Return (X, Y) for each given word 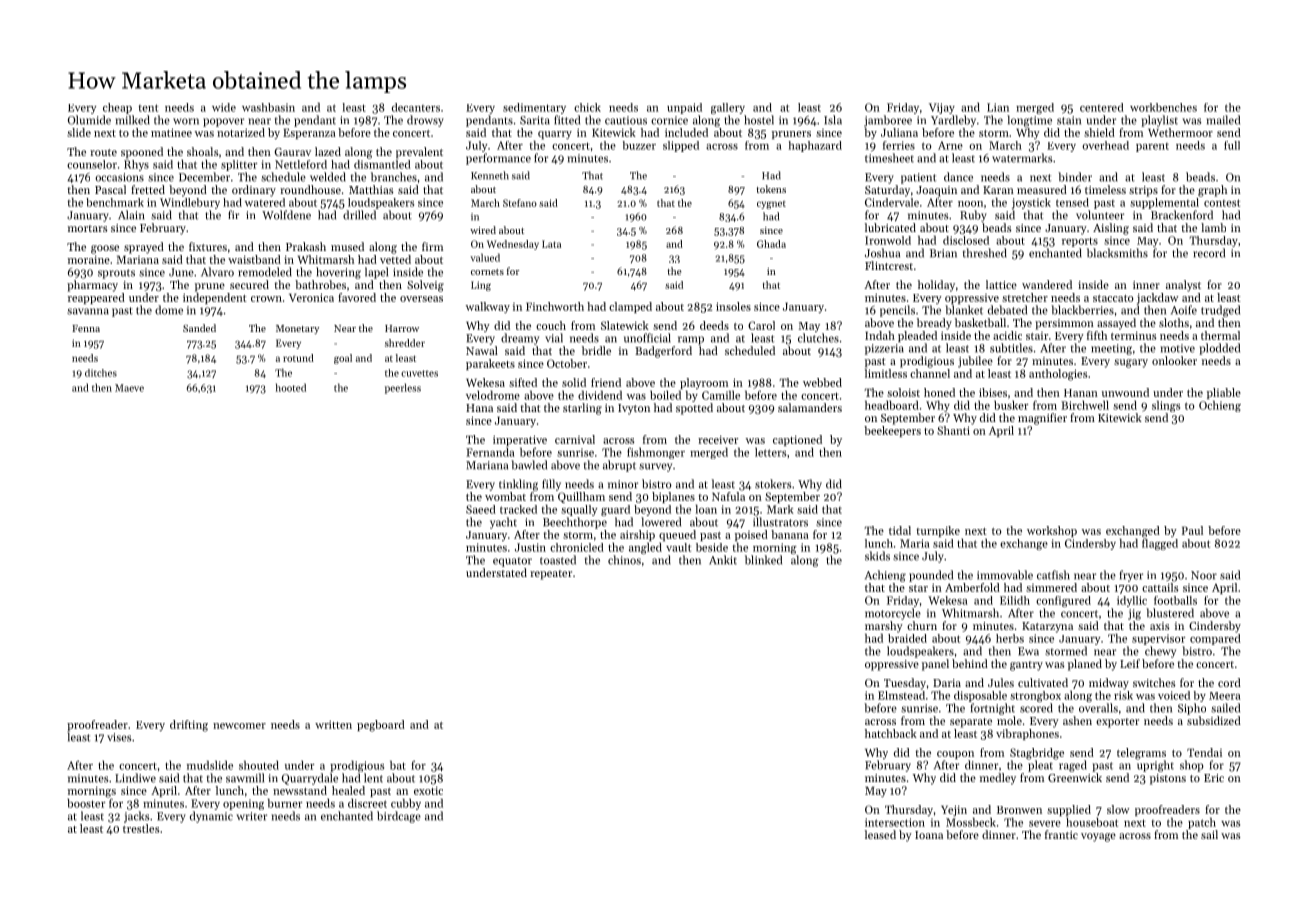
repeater (551, 575)
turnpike (938, 531)
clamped (630, 307)
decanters (416, 107)
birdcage (399, 817)
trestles (141, 828)
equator (512, 562)
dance (958, 177)
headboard (892, 405)
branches (394, 177)
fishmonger (656, 453)
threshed (985, 253)
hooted (291, 387)
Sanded (199, 328)
